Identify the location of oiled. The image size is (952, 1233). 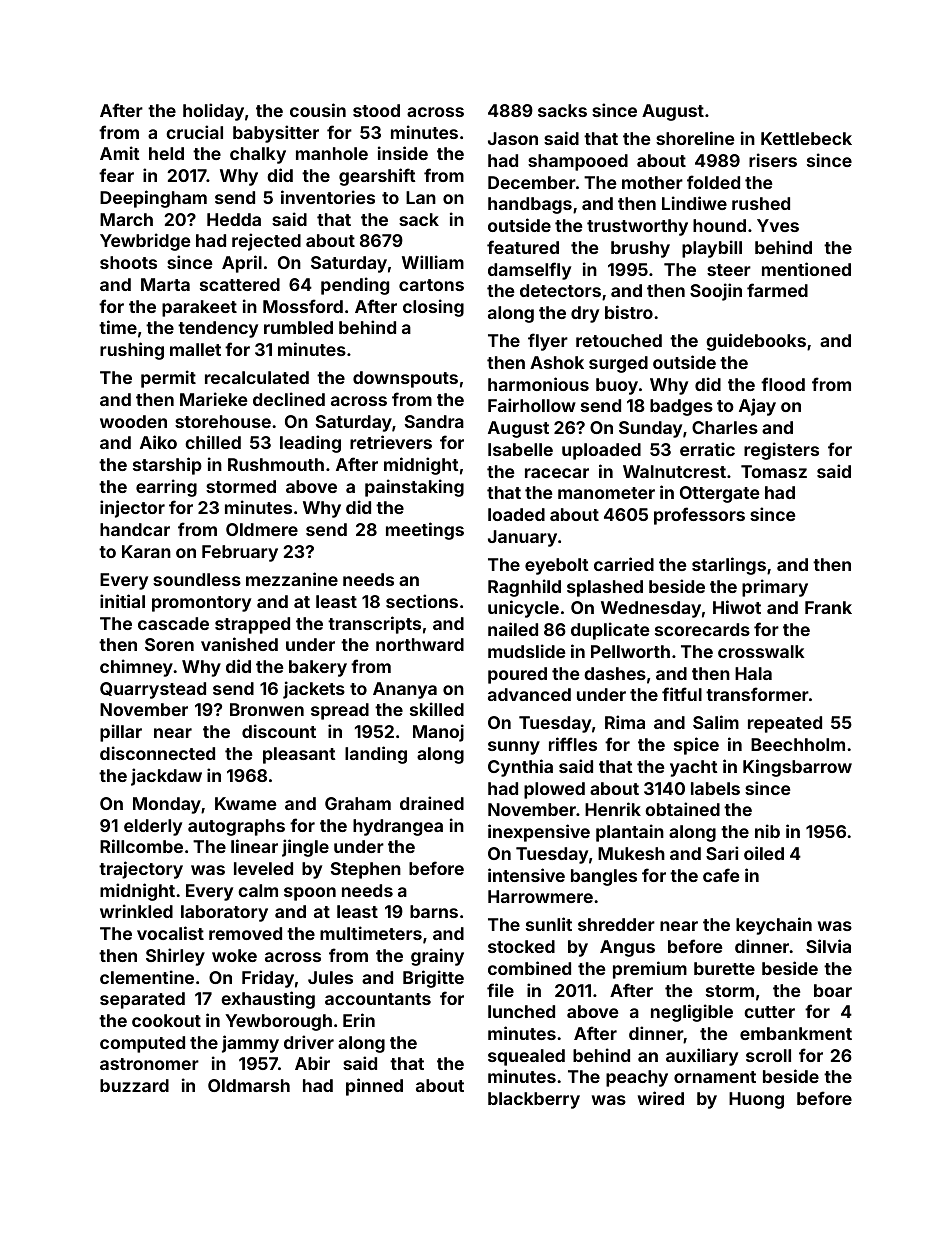
(764, 853).
